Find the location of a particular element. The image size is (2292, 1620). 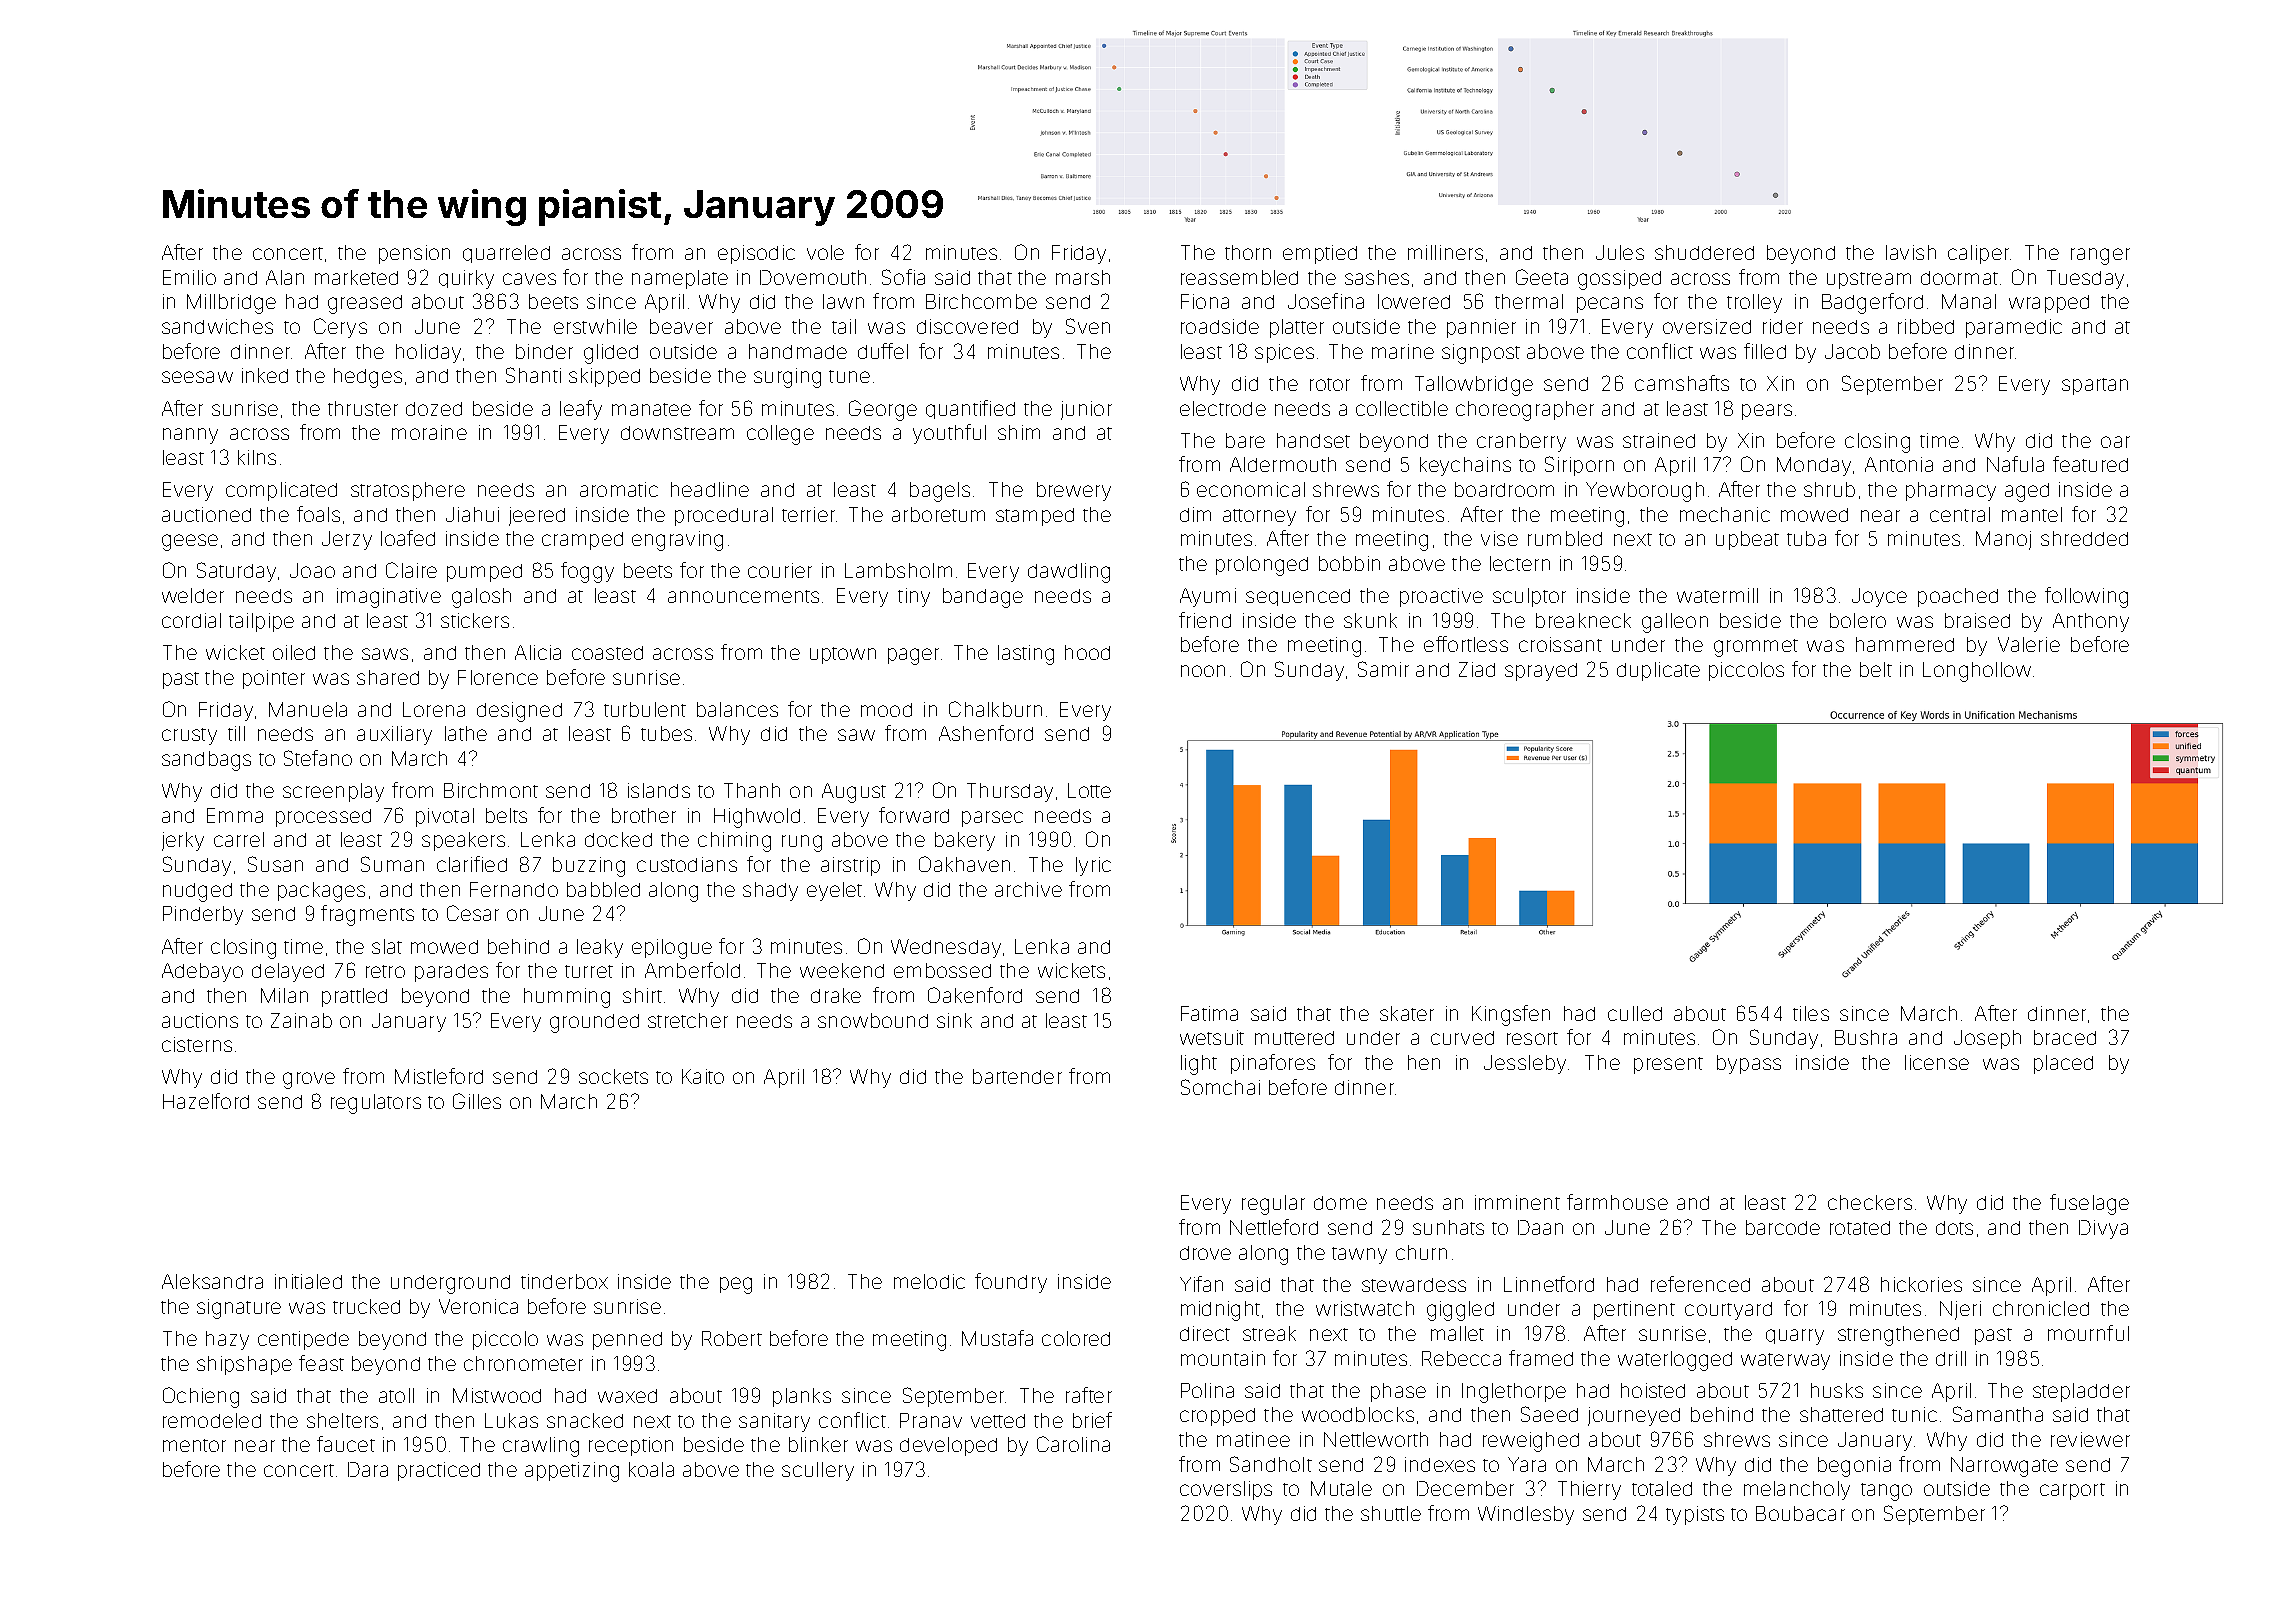

pumped is located at coordinates (484, 573).
